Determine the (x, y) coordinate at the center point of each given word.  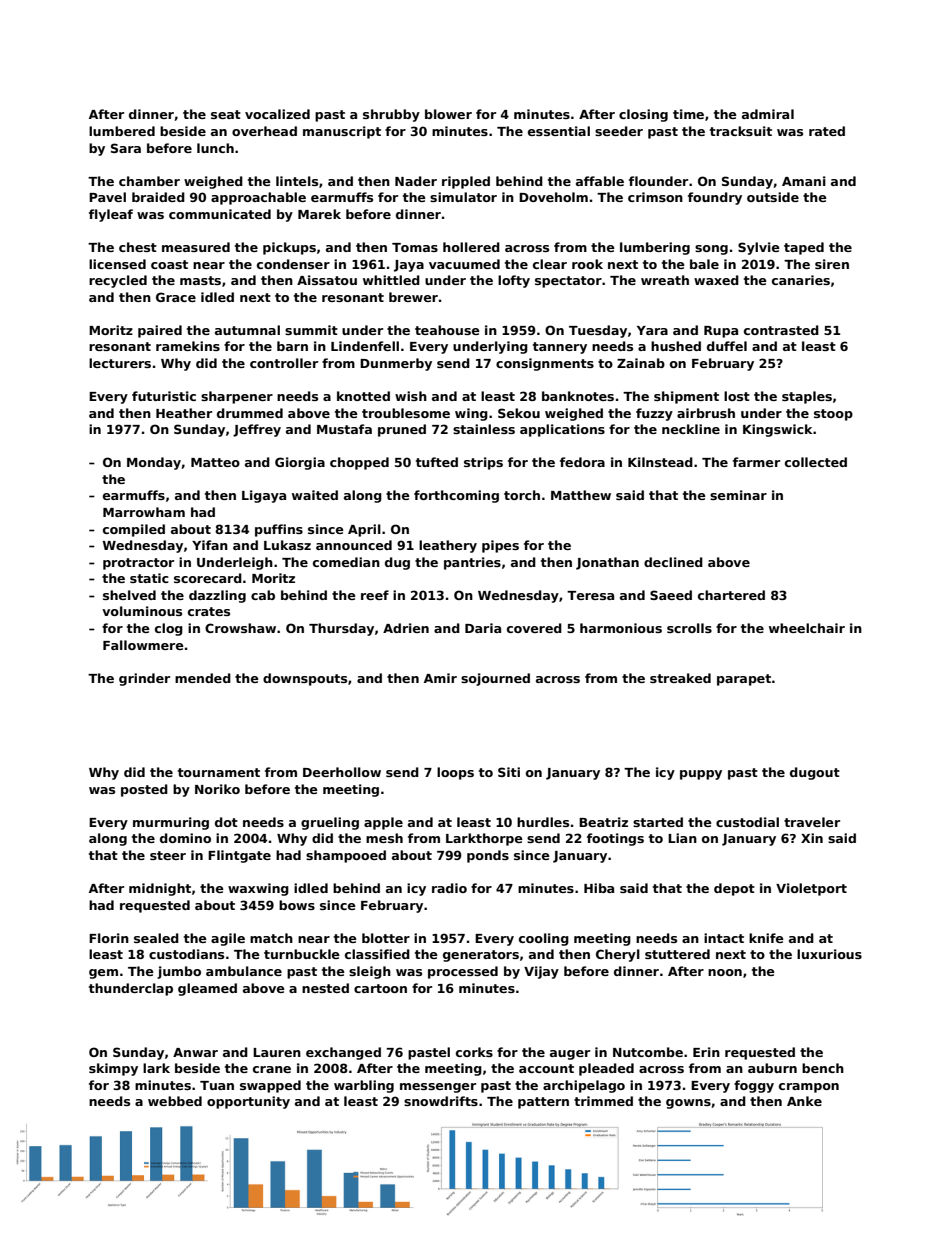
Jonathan (607, 563)
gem (103, 974)
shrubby (391, 115)
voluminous (142, 611)
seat (226, 114)
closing (643, 115)
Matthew (581, 495)
